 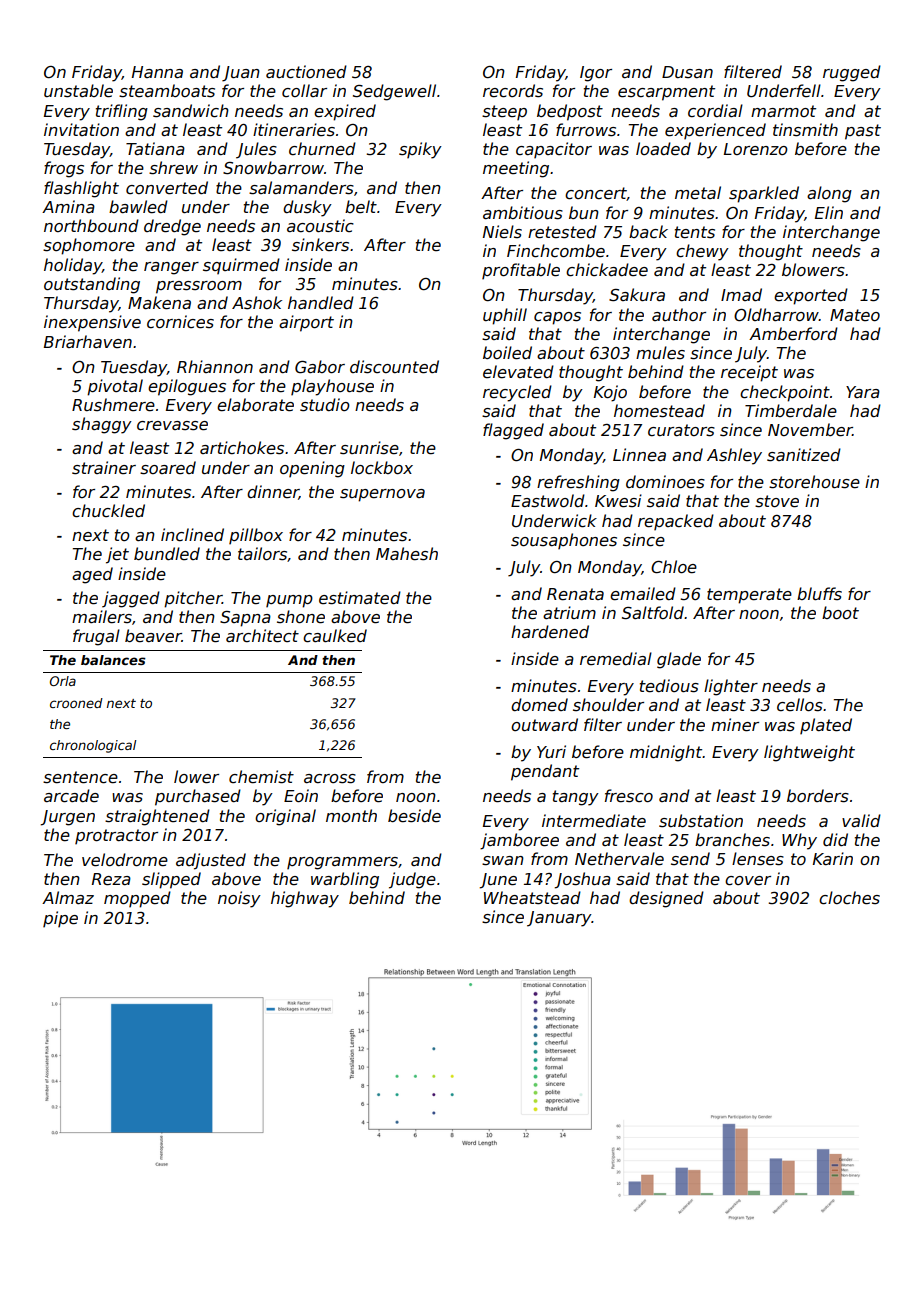 I want to click on domed, so click(x=539, y=705).
